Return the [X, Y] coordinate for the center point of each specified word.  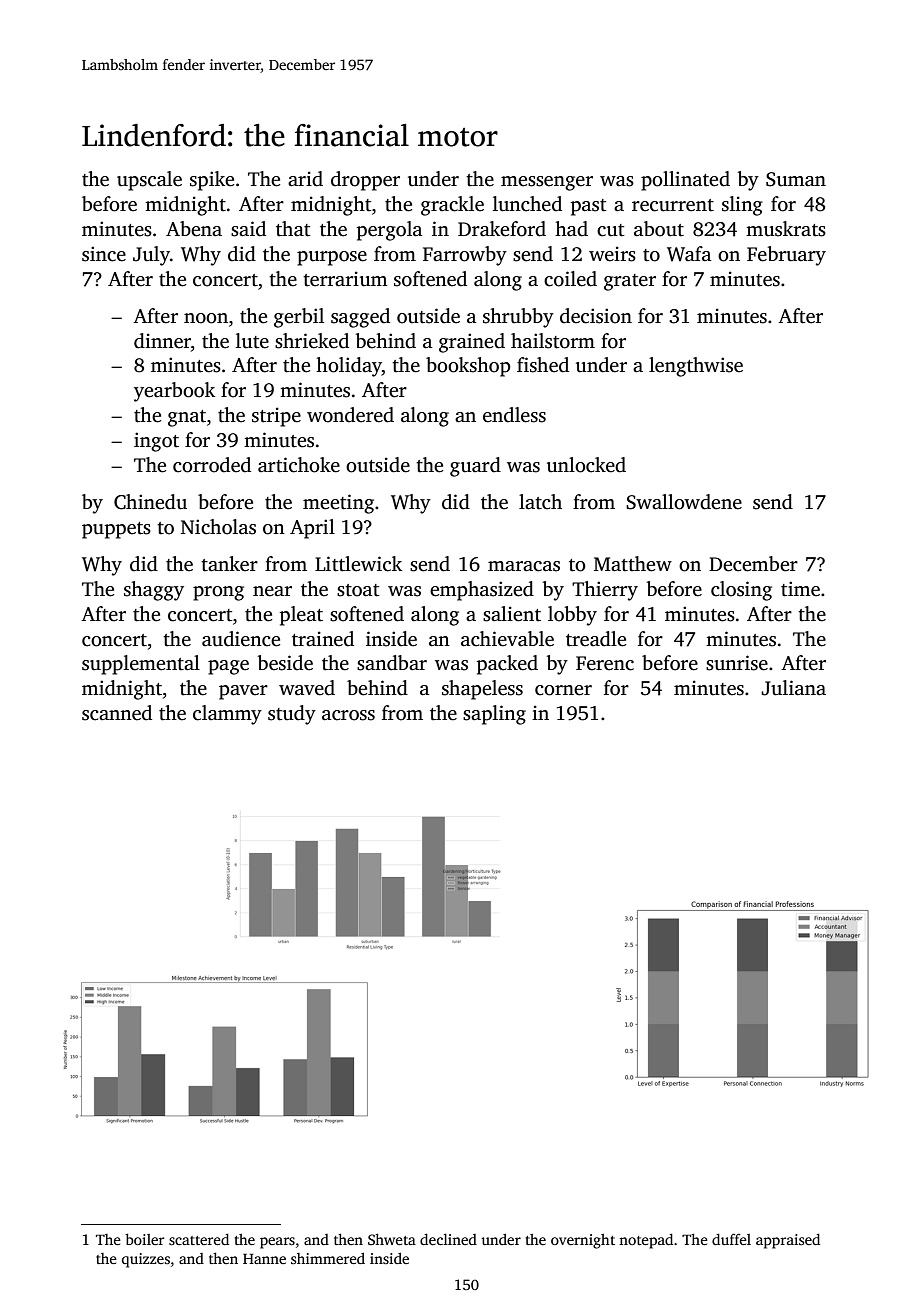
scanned [117, 713]
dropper [365, 181]
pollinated [685, 181]
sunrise [737, 663]
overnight [583, 1241]
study [292, 715]
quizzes [146, 1260]
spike [212, 181]
